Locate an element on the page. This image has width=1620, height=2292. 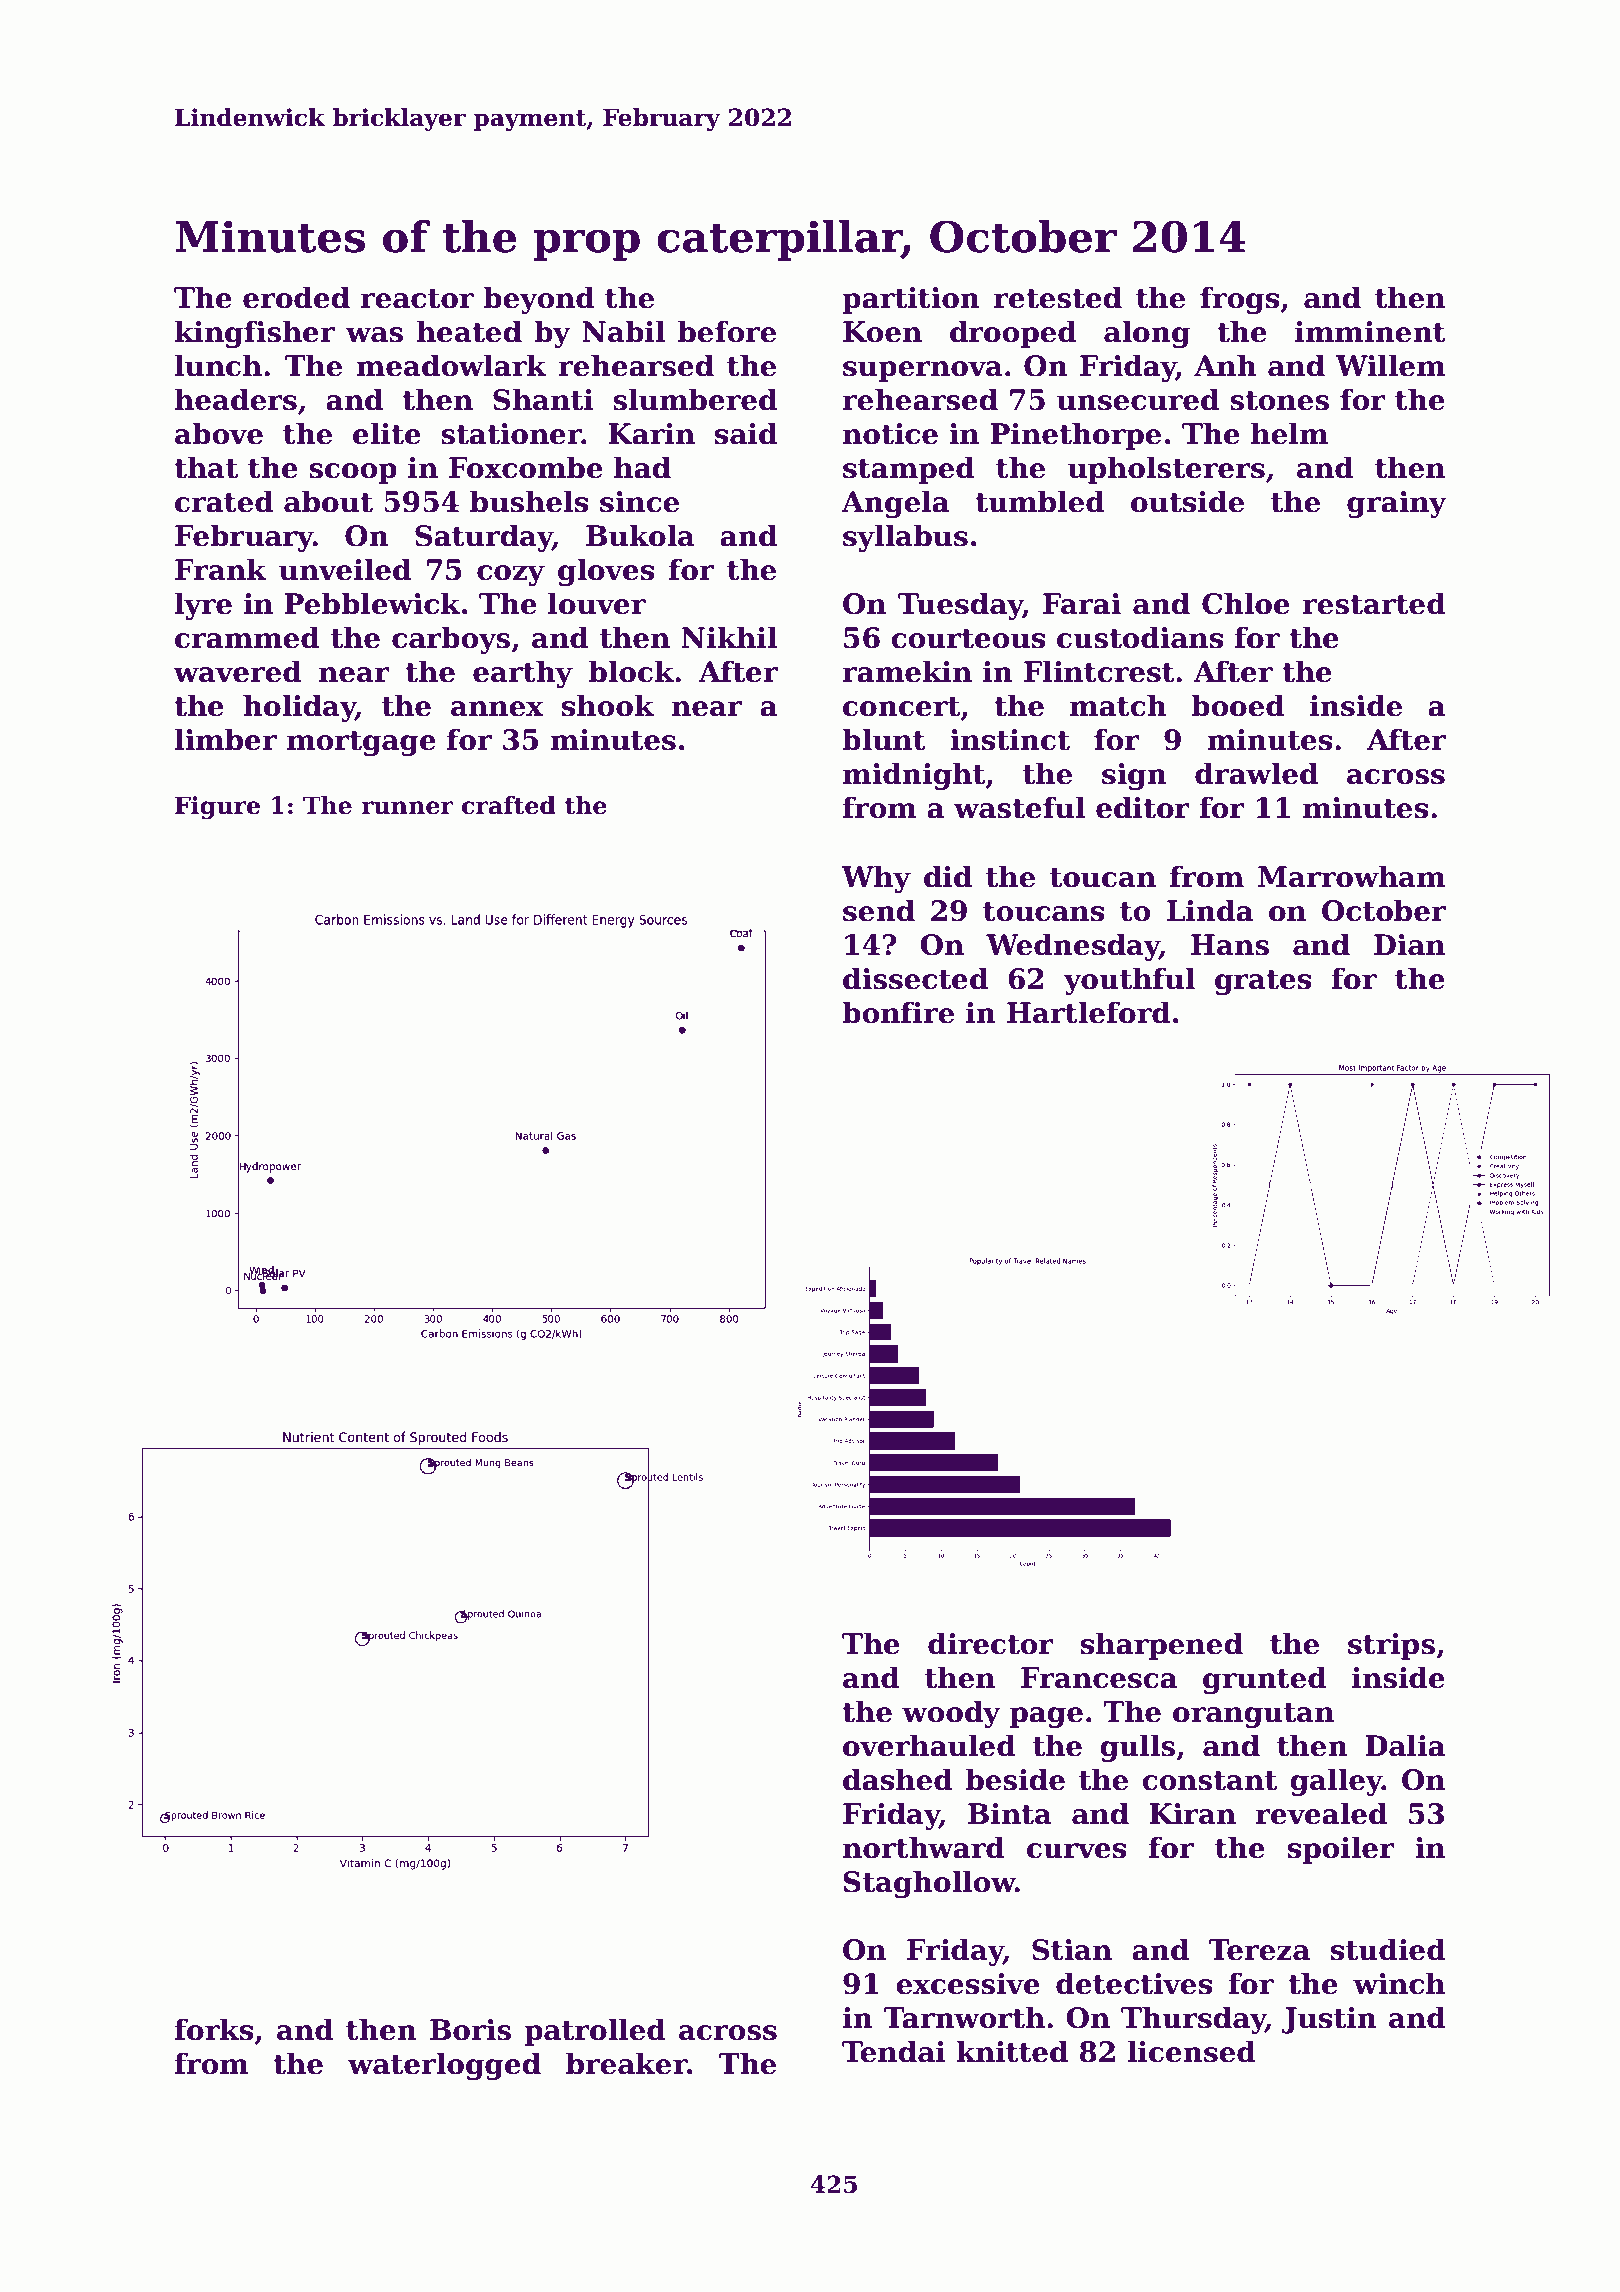
Marrowham is located at coordinates (1352, 876).
